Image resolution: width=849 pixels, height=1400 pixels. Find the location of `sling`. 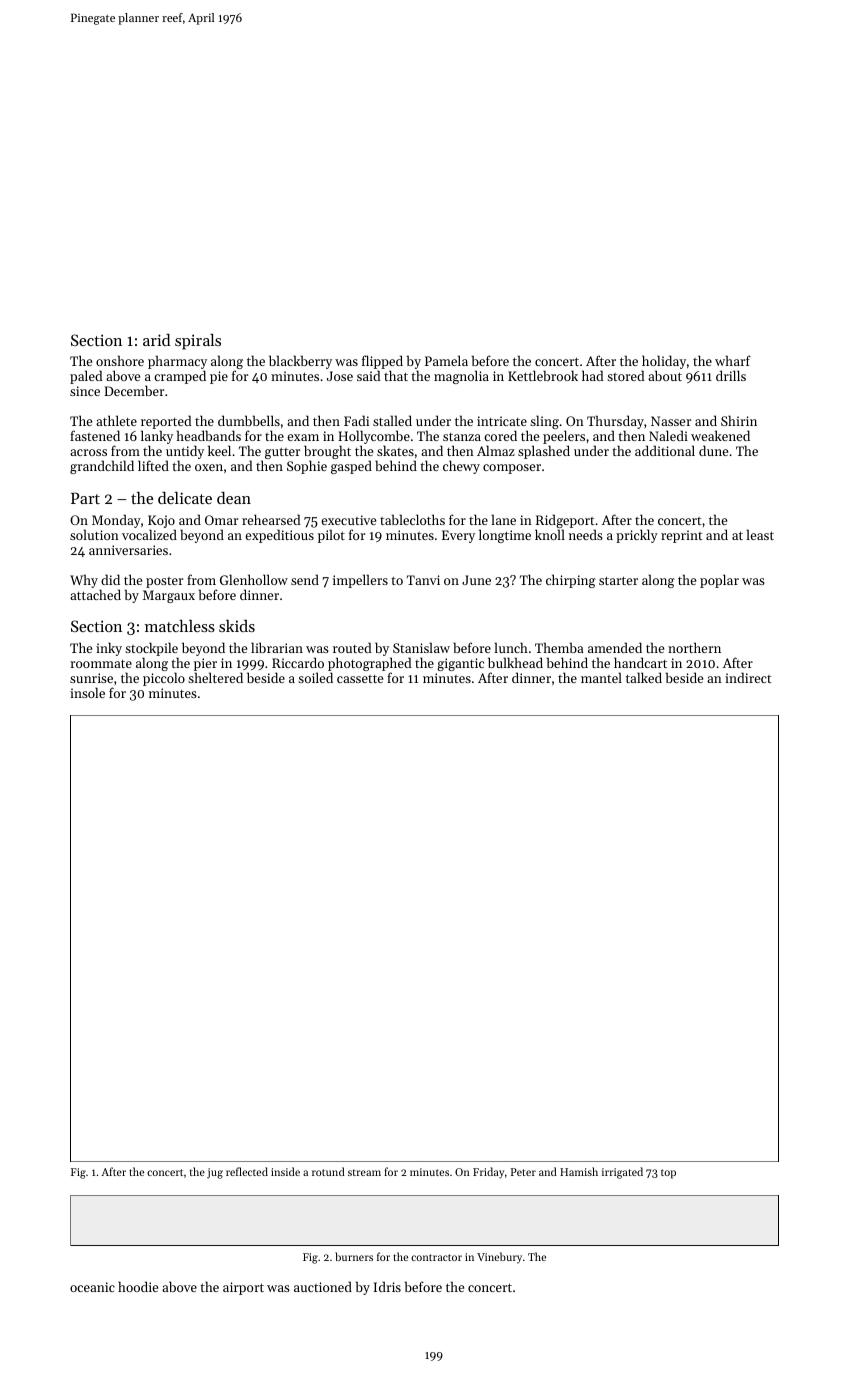

sling is located at coordinates (544, 422).
